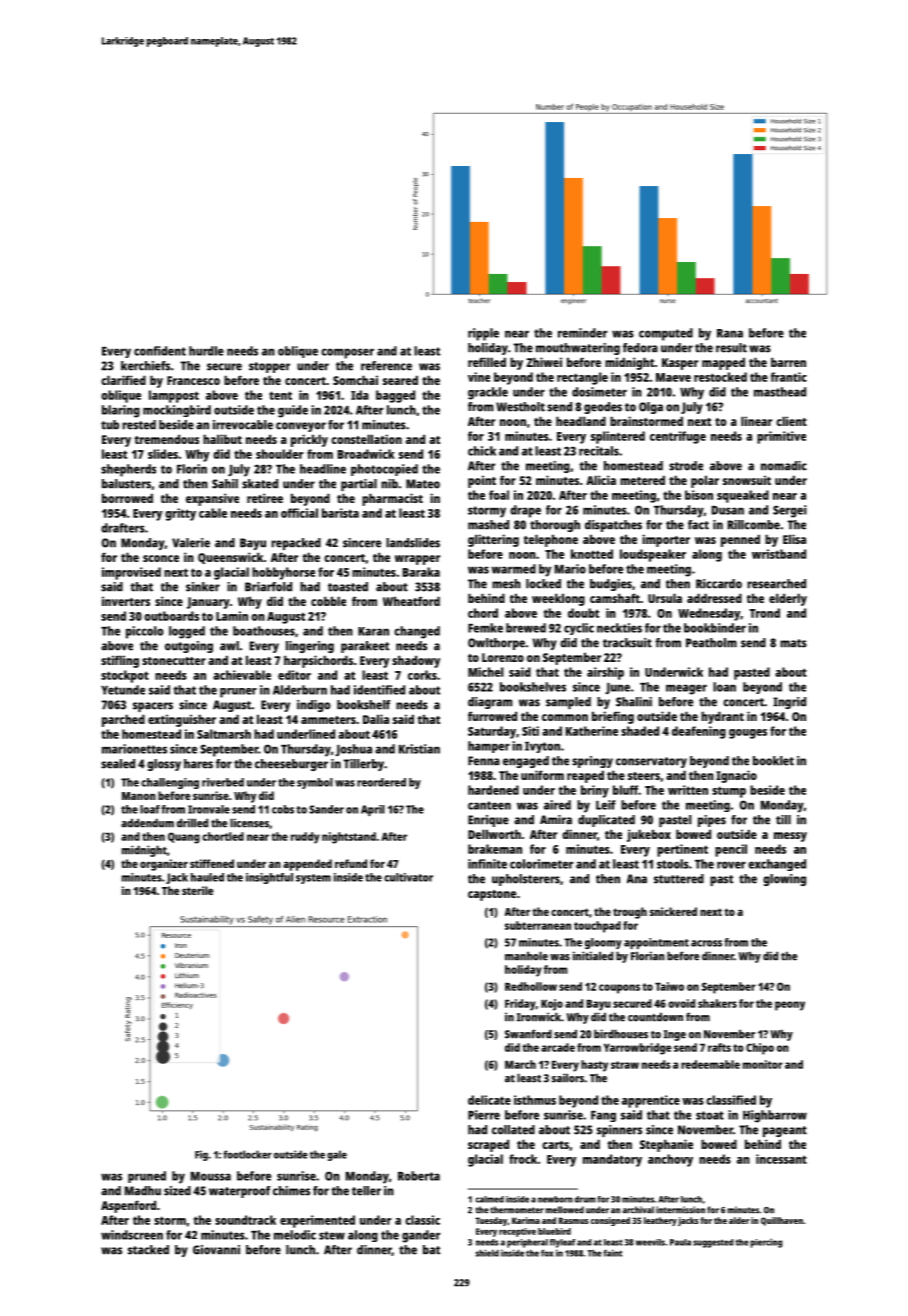  What do you see at coordinates (763, 1064) in the page?
I see `monitor` at bounding box center [763, 1064].
